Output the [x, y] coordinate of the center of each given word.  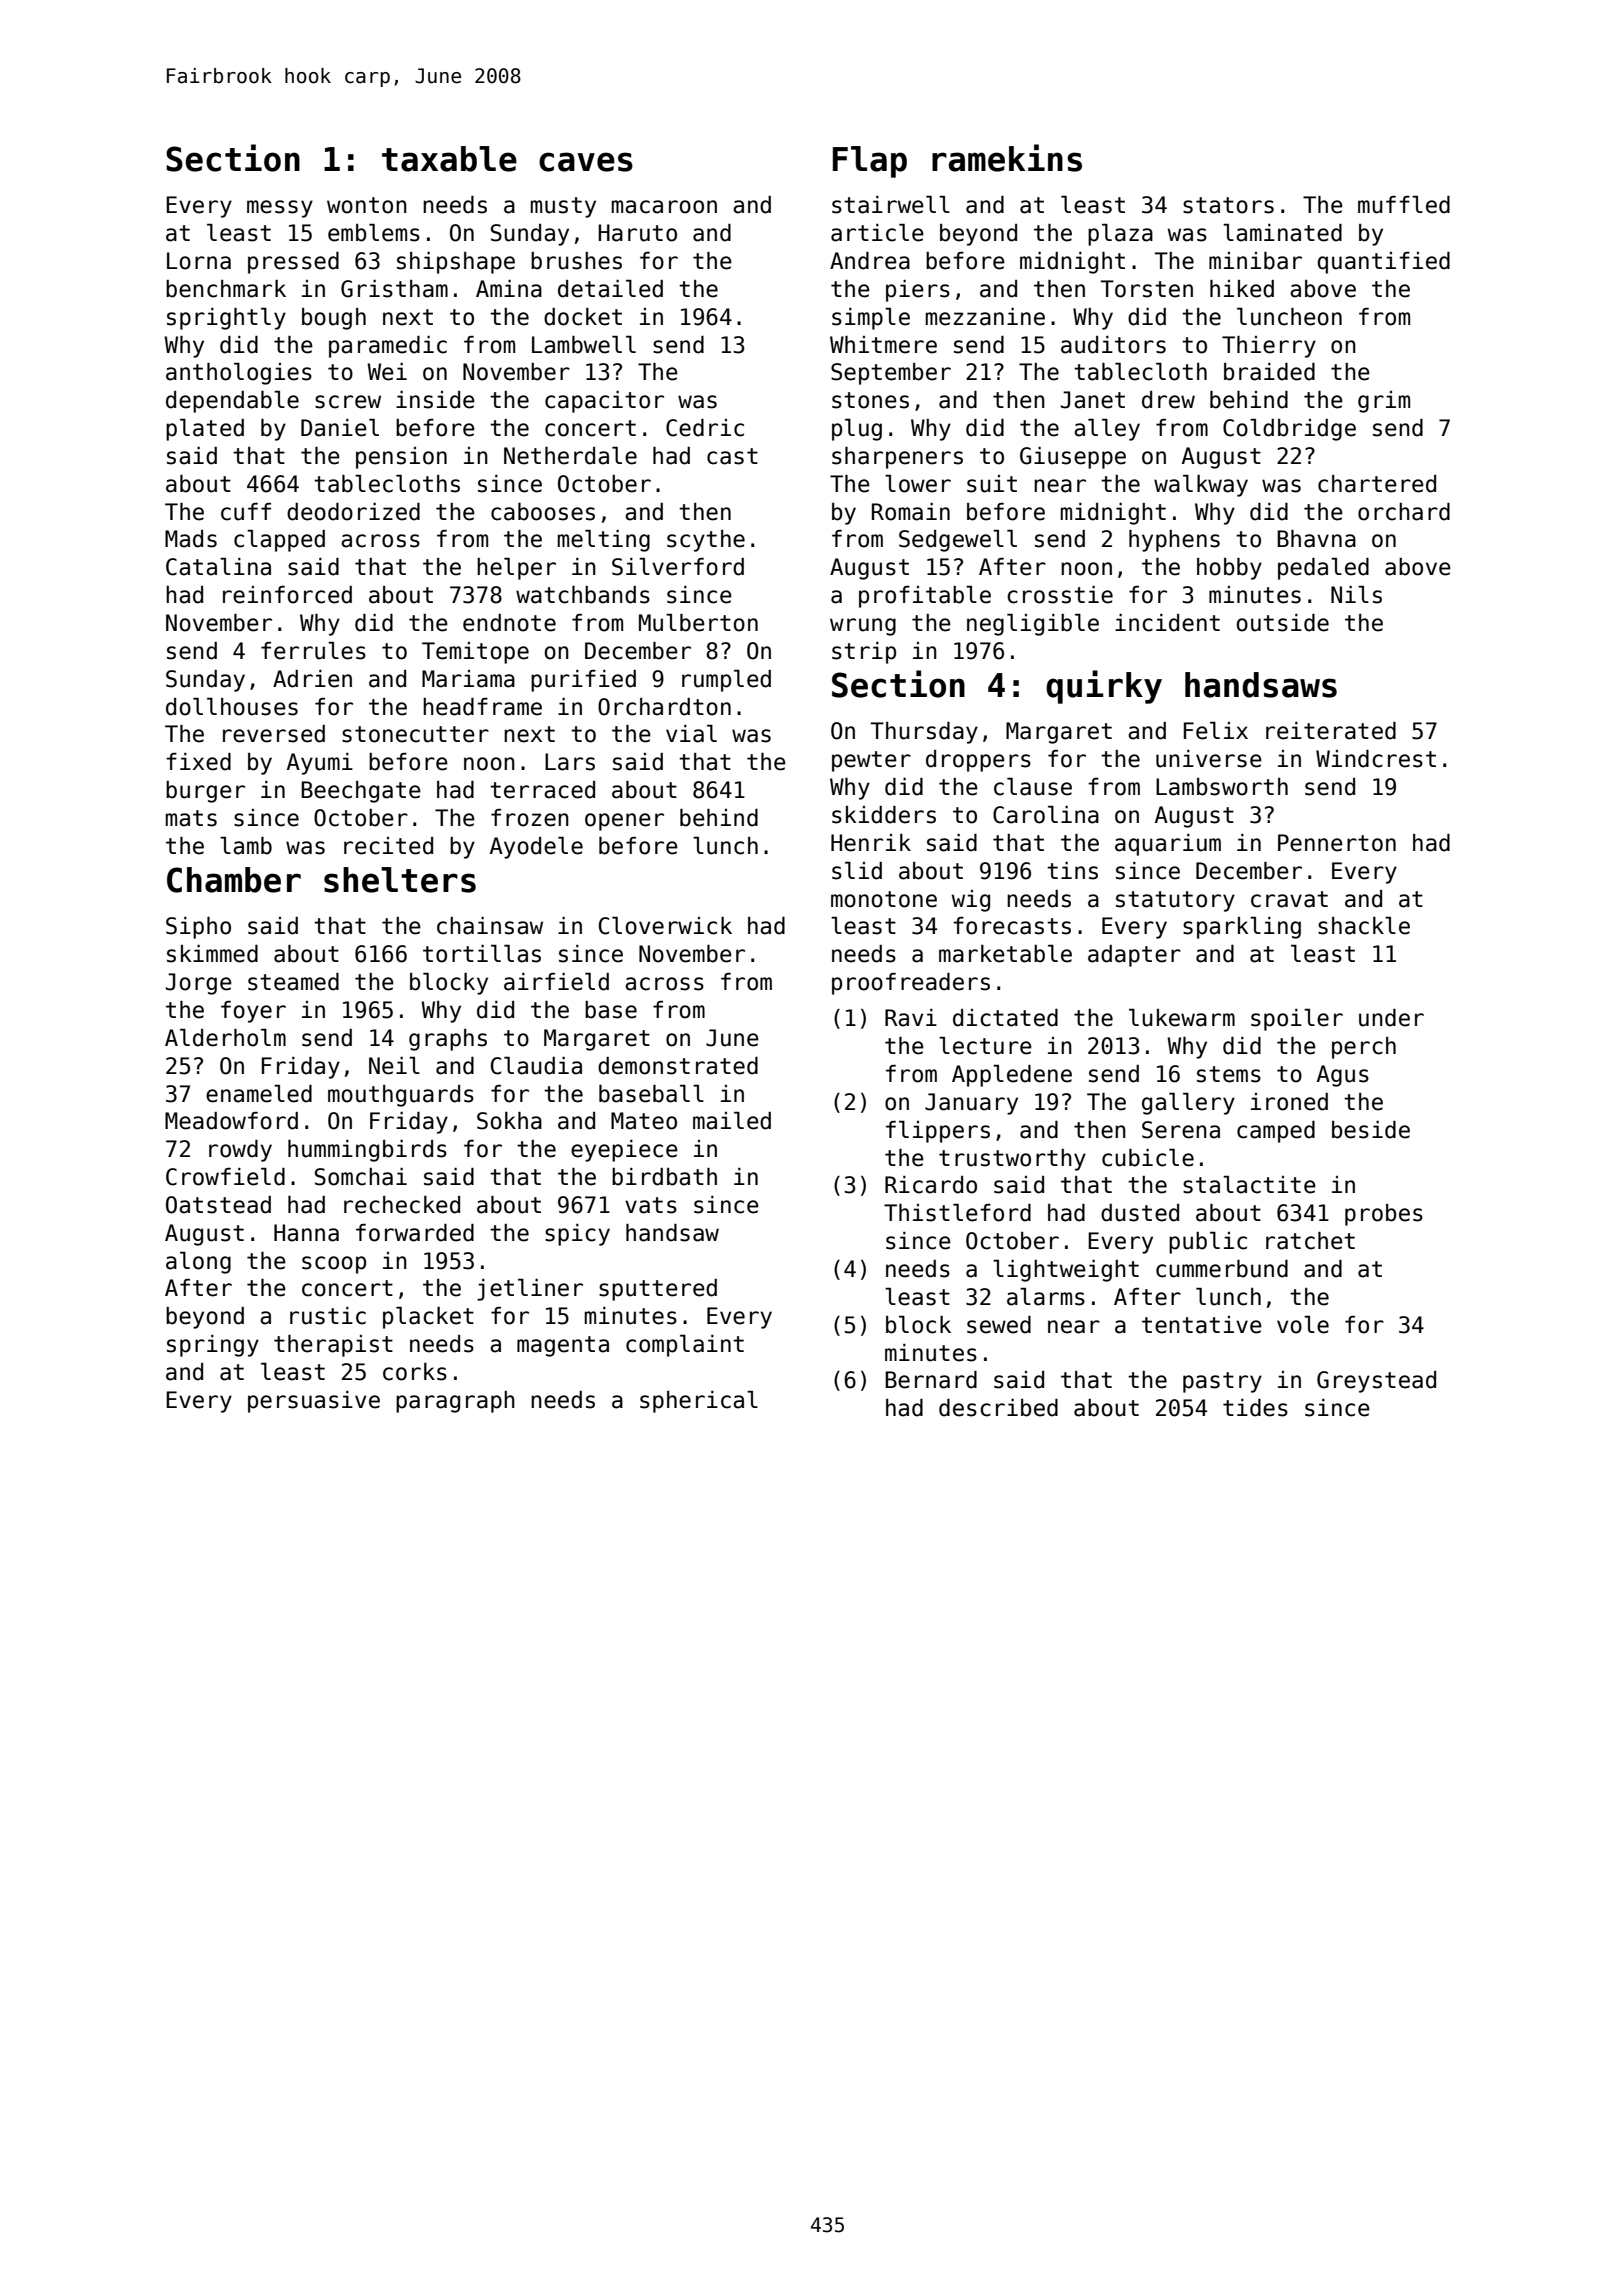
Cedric [705, 428]
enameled [259, 1094]
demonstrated [678, 1066]
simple [871, 319]
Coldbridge [1289, 430]
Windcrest [1376, 759]
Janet [1093, 400]
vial [691, 734]
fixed [198, 762]
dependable [232, 402]
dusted [1140, 1213]
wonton [367, 205]
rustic [328, 1316]
